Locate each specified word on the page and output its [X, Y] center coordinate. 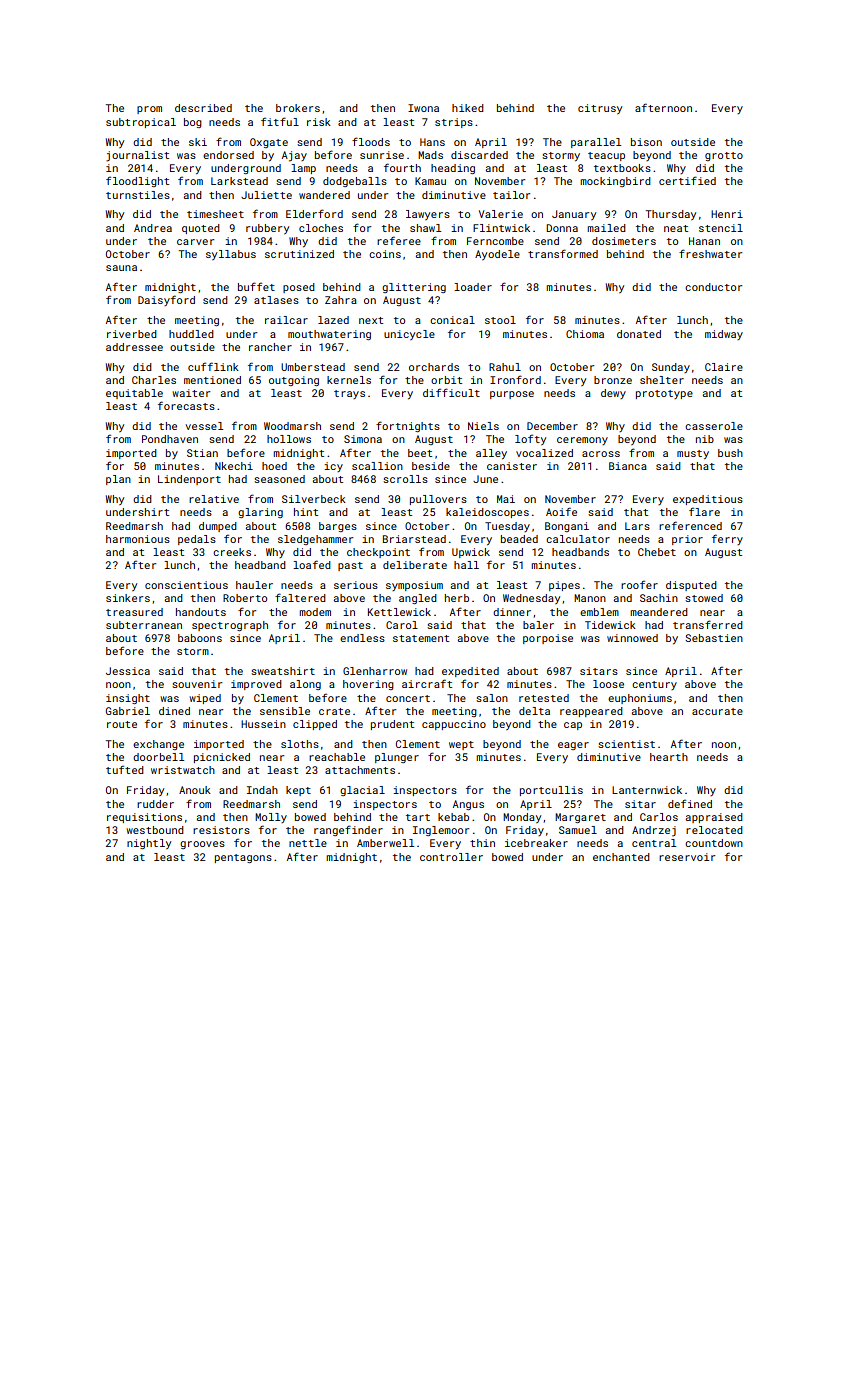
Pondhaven [170, 439]
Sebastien [714, 638]
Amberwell [385, 843]
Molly [271, 818]
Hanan [704, 241]
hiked [468, 108]
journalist [137, 156]
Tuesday [507, 527]
